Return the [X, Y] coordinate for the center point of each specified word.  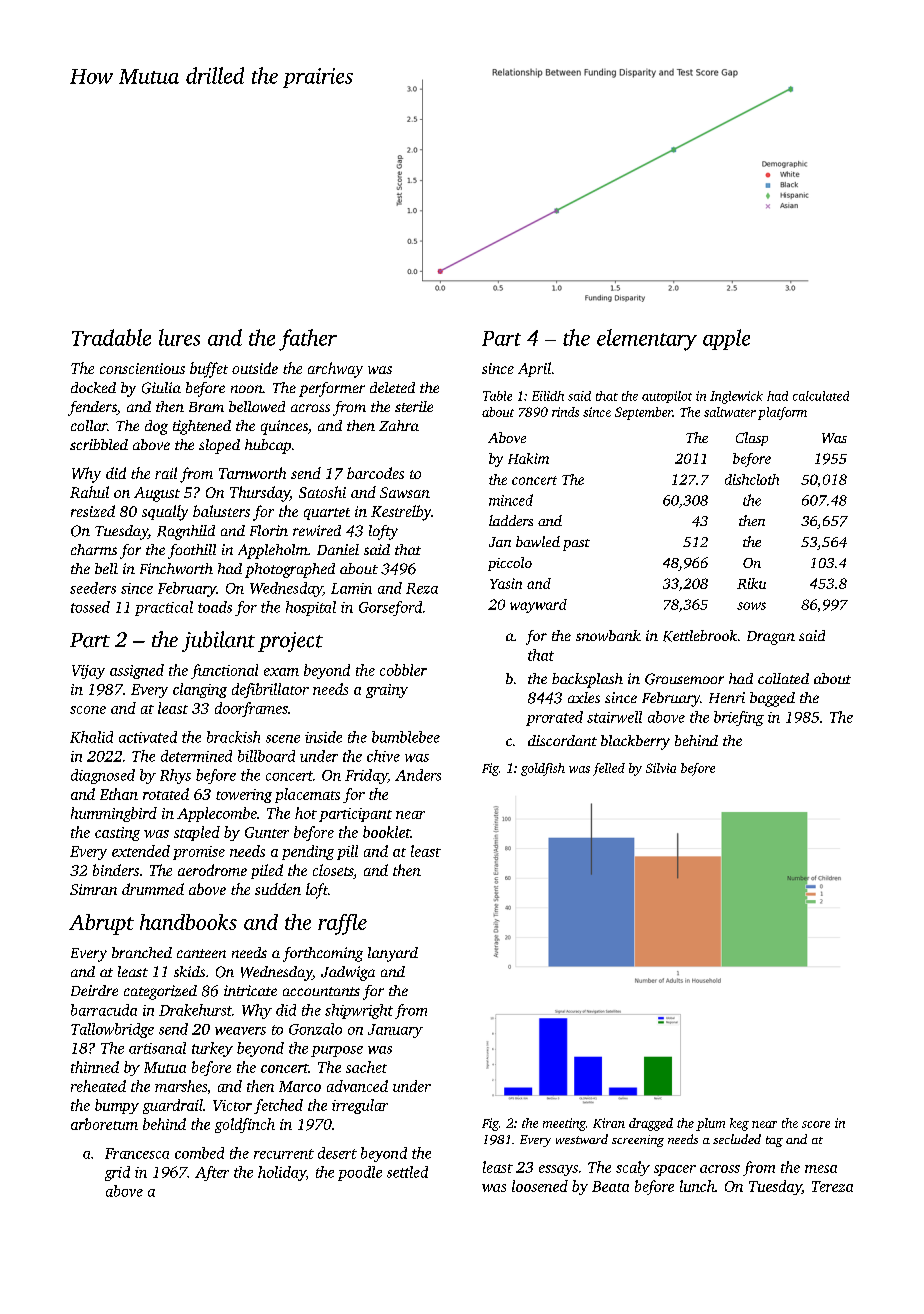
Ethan [119, 794]
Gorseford [390, 608]
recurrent [284, 1154]
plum [710, 1124]
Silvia [661, 768]
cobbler [403, 670]
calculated [821, 396]
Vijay [88, 672]
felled [609, 769]
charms [94, 549]
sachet [366, 1067]
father [308, 340]
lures [179, 337]
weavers [240, 1031]
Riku [751, 583]
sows [751, 606]
